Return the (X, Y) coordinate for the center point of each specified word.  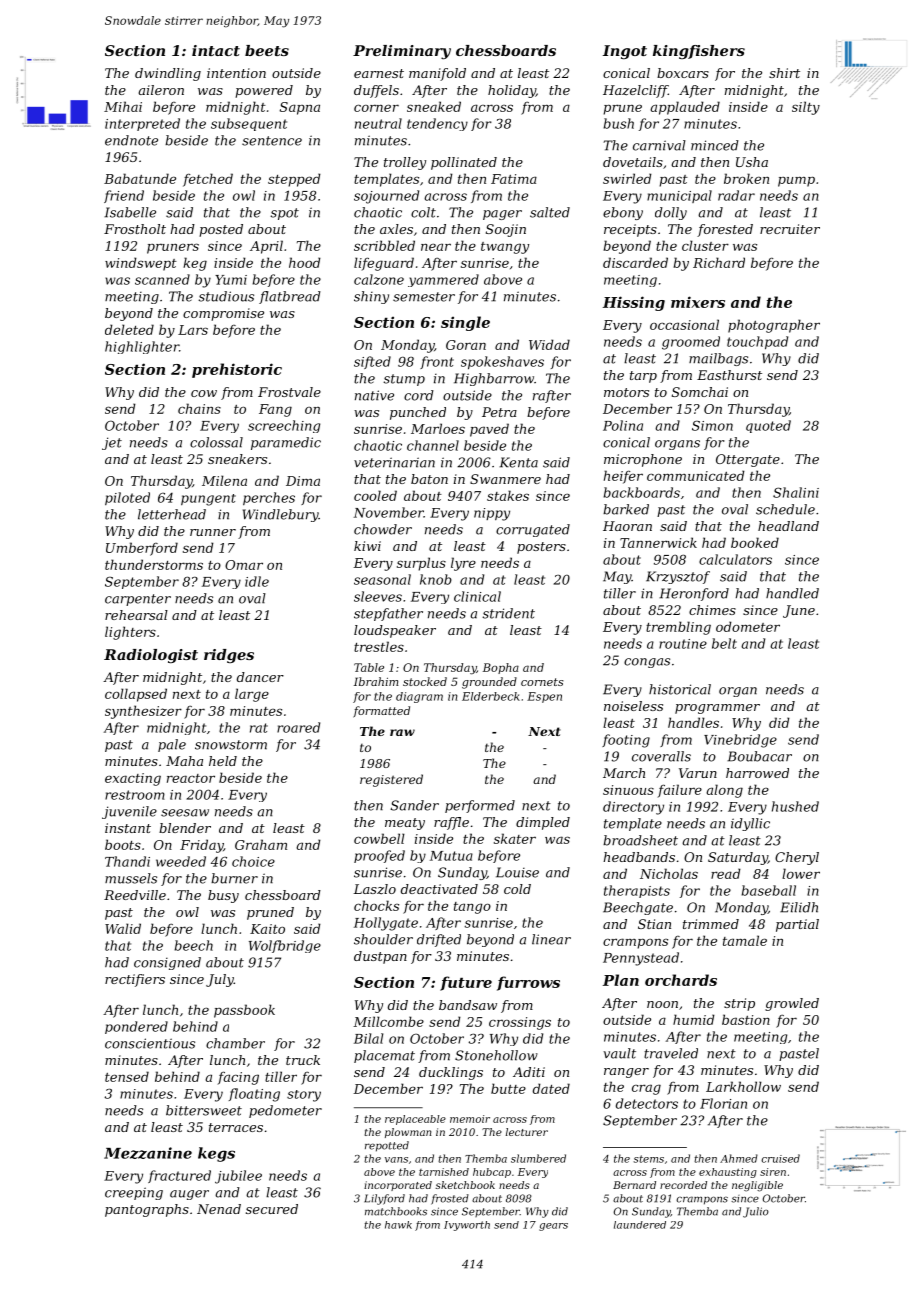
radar (736, 195)
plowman (408, 1133)
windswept (141, 264)
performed (480, 806)
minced (715, 145)
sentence (272, 141)
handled (792, 593)
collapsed (136, 695)
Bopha (501, 668)
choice (253, 861)
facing (238, 1078)
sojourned (386, 197)
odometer (748, 626)
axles (396, 229)
